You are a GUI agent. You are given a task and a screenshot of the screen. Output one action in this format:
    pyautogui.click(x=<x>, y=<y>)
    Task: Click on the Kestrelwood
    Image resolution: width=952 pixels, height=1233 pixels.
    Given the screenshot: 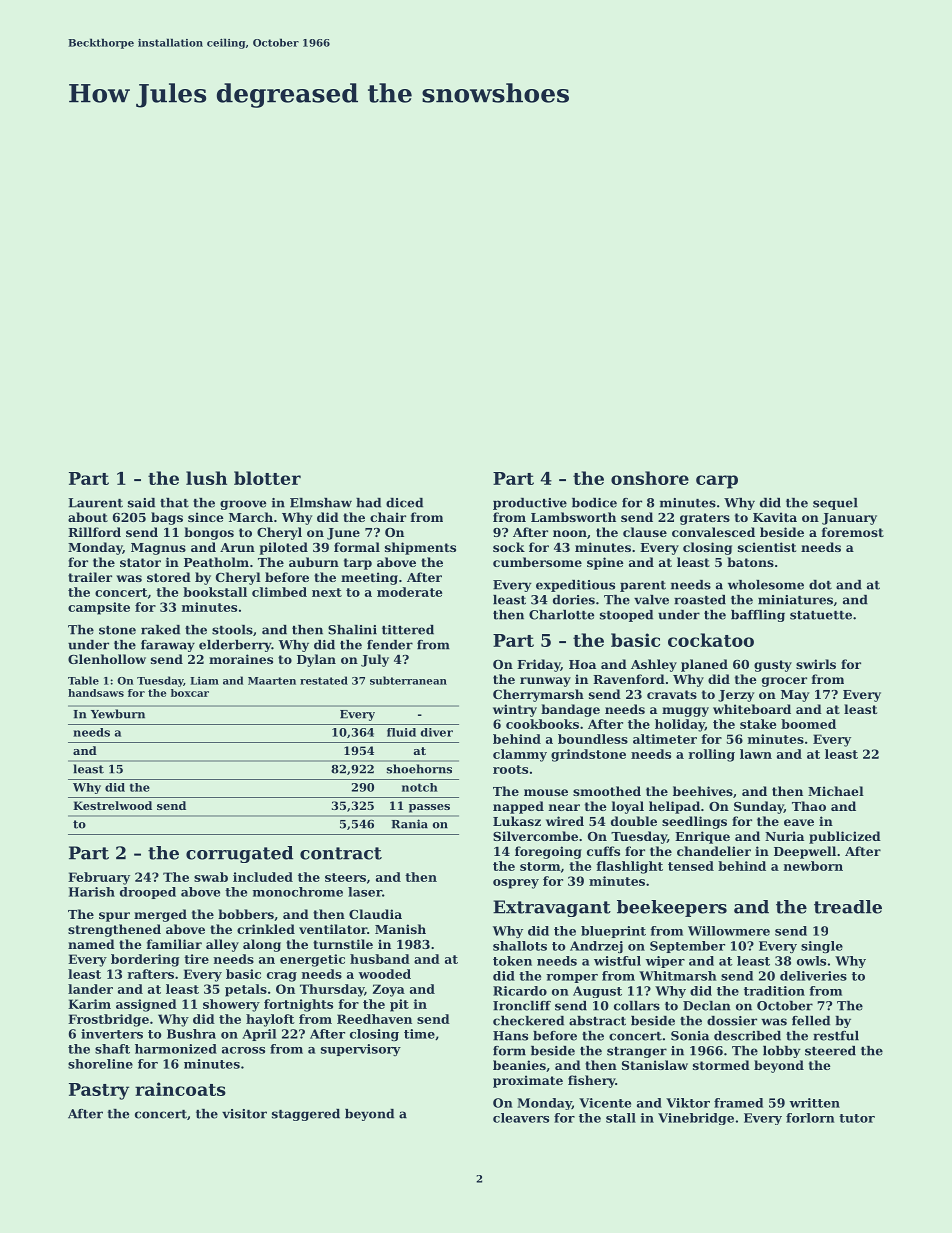 What is the action you would take?
    pyautogui.click(x=112, y=805)
